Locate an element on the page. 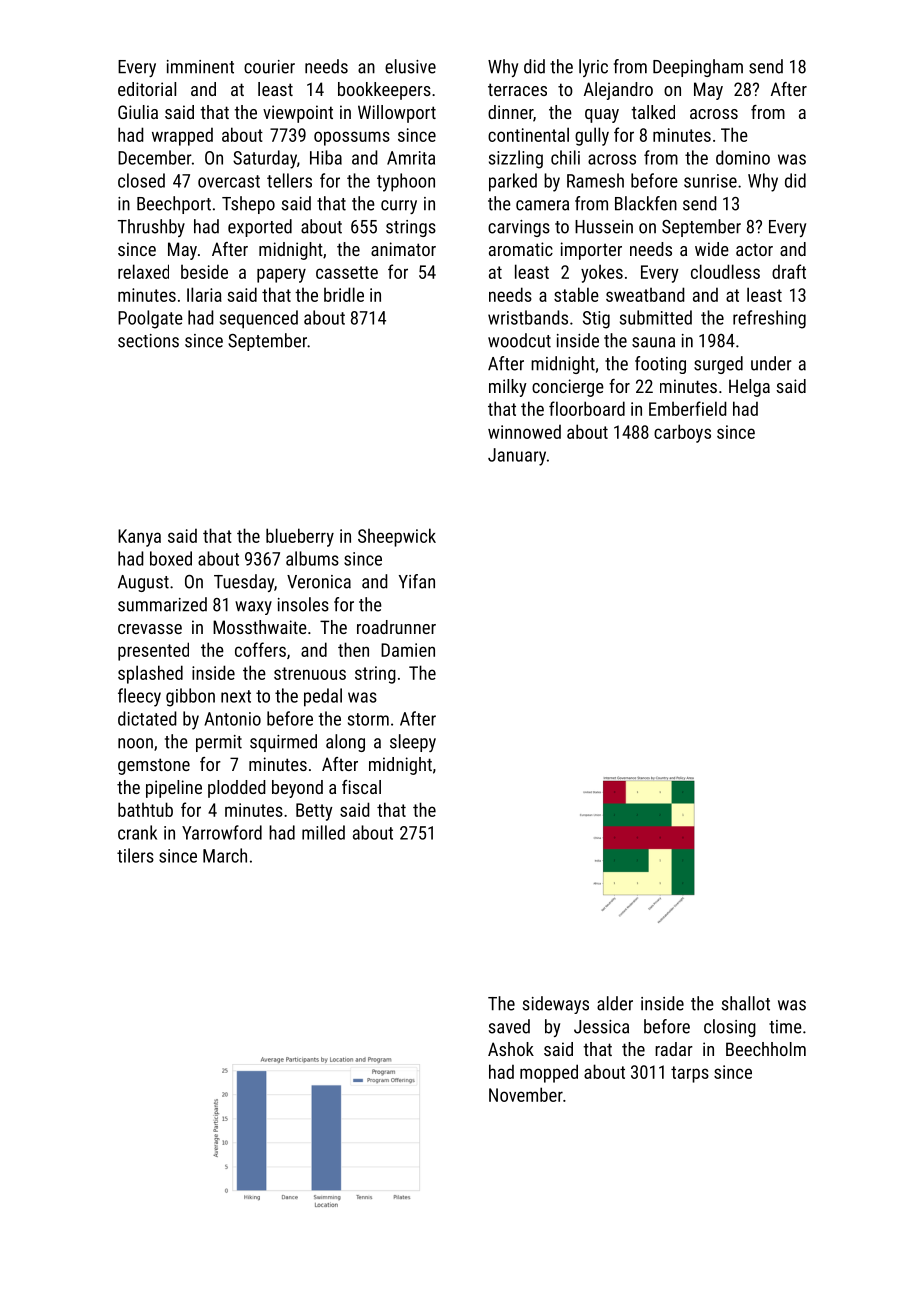 The height and width of the document is (1311, 924). Ashok is located at coordinates (511, 1049).
